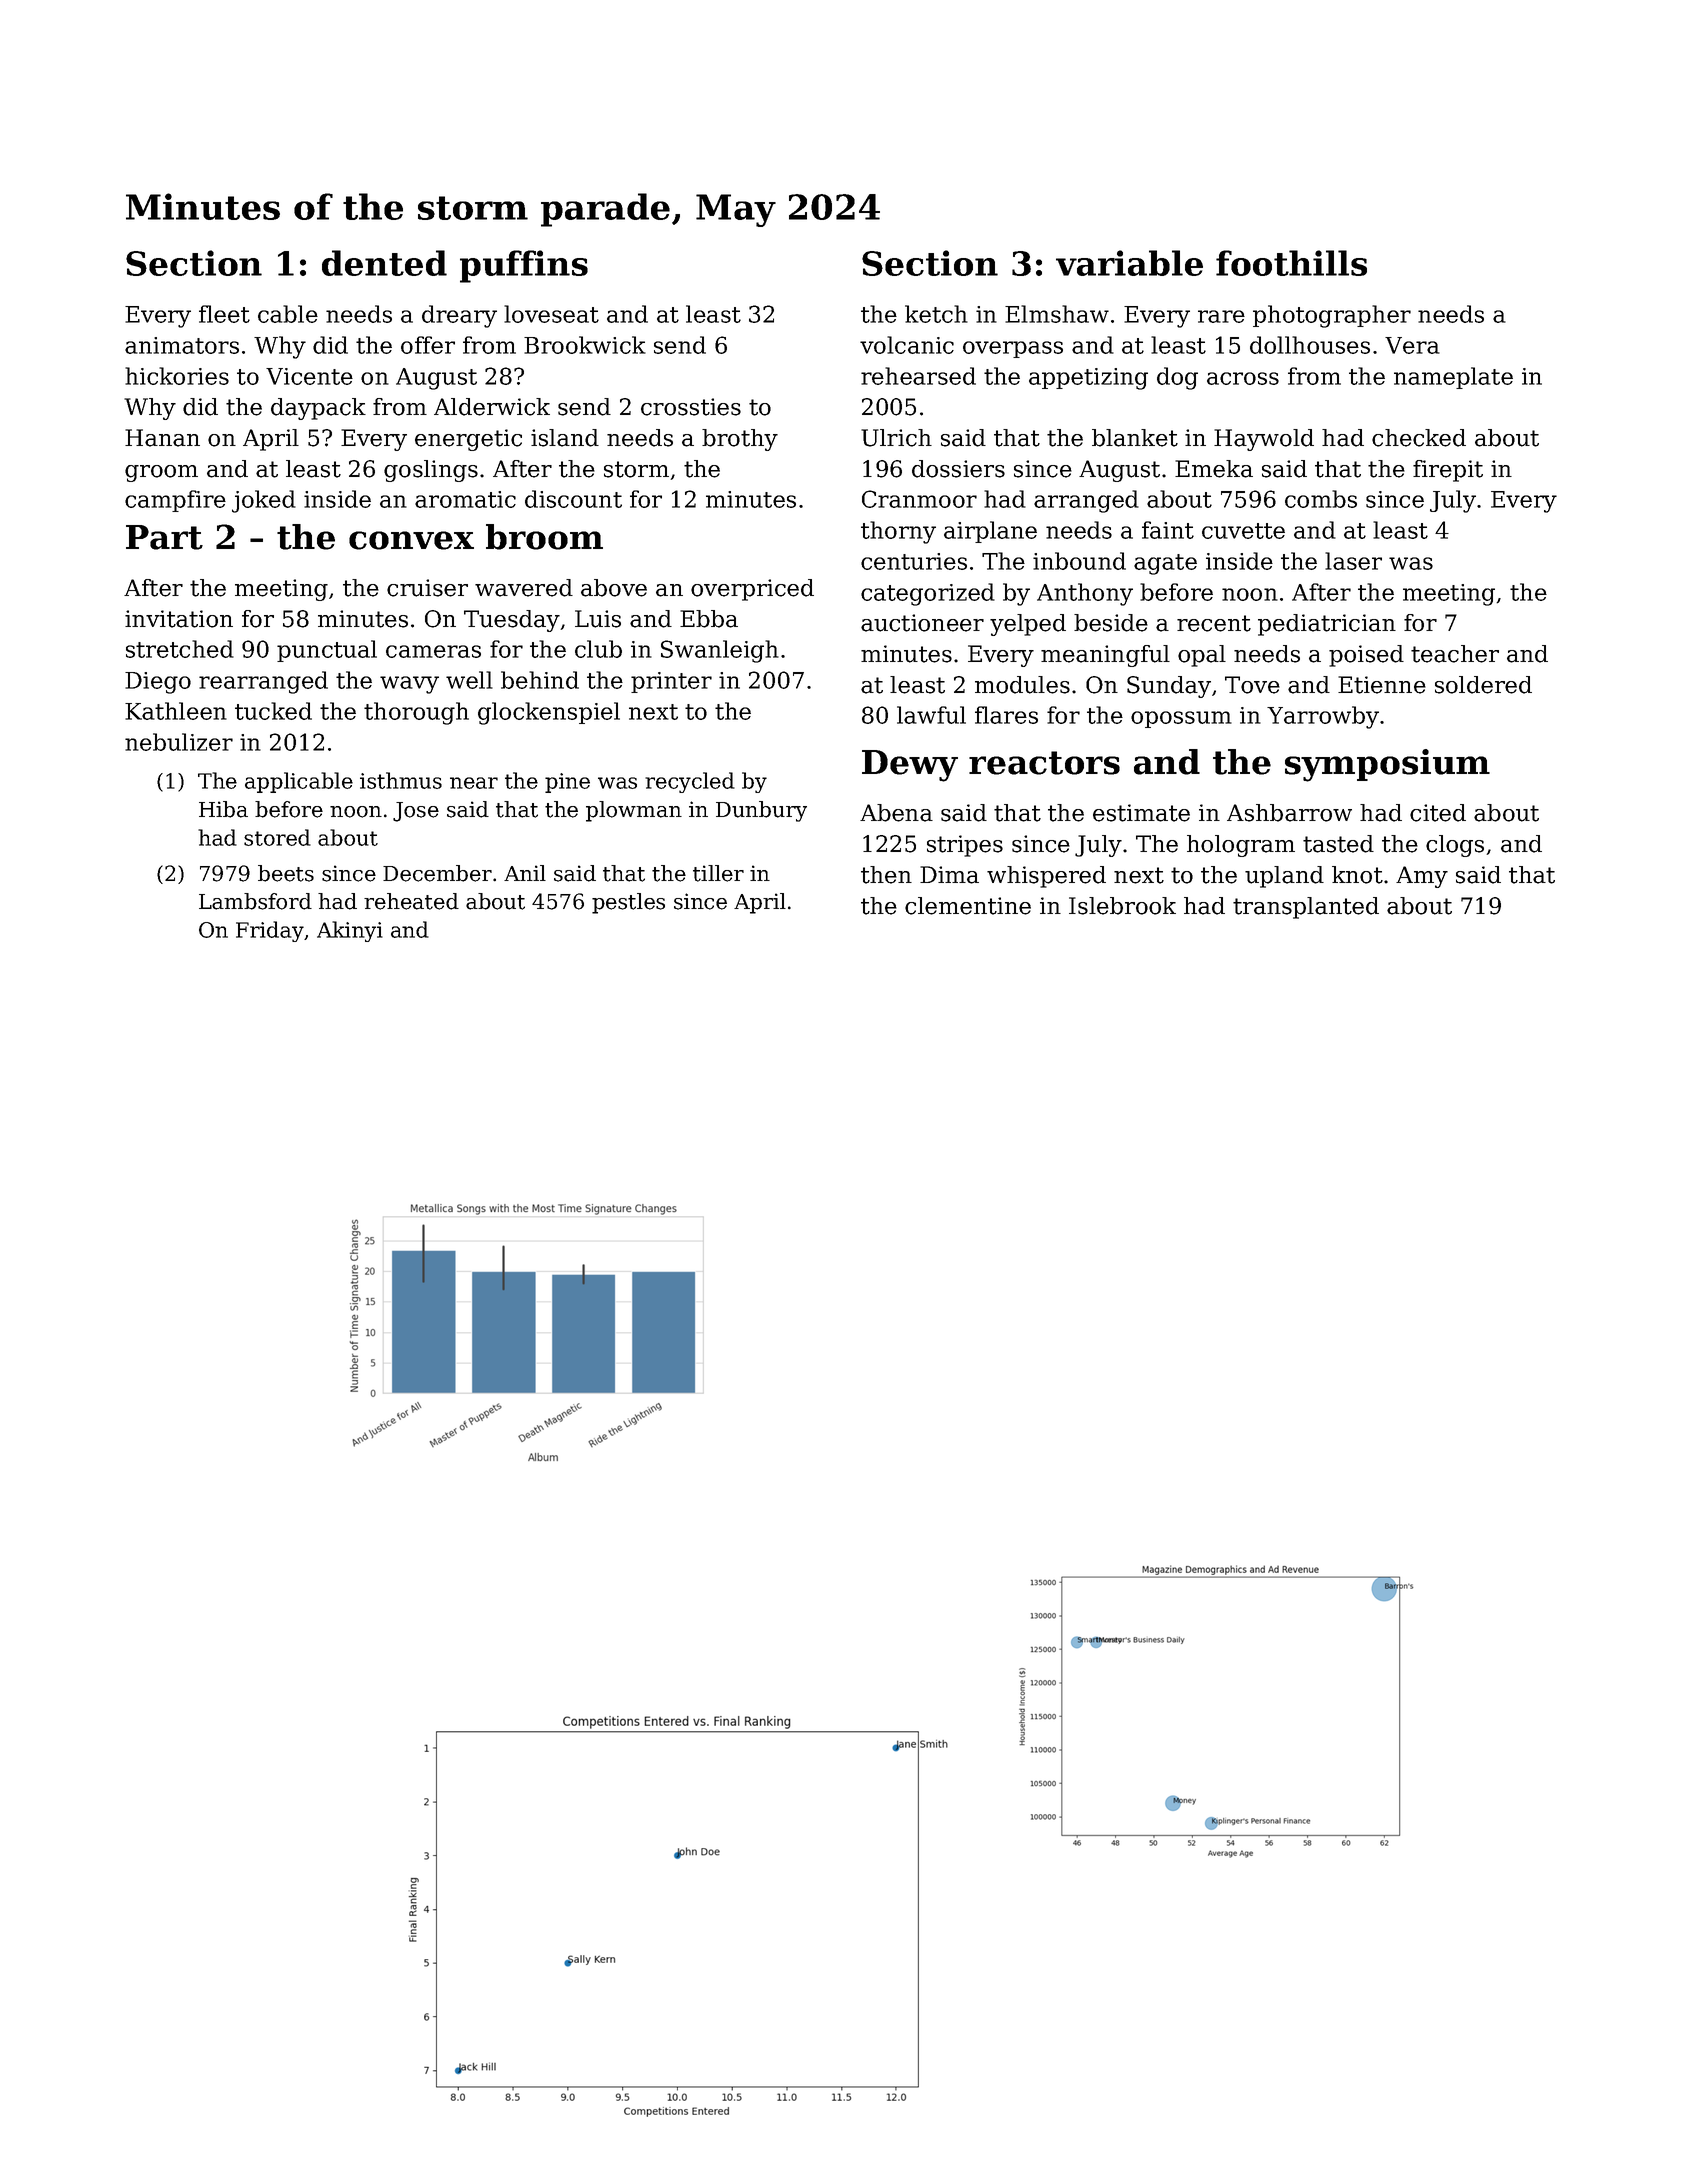 The width and height of the image is (1683, 2178). Describe the element at coordinates (384, 263) in the image. I see `dented` at that location.
